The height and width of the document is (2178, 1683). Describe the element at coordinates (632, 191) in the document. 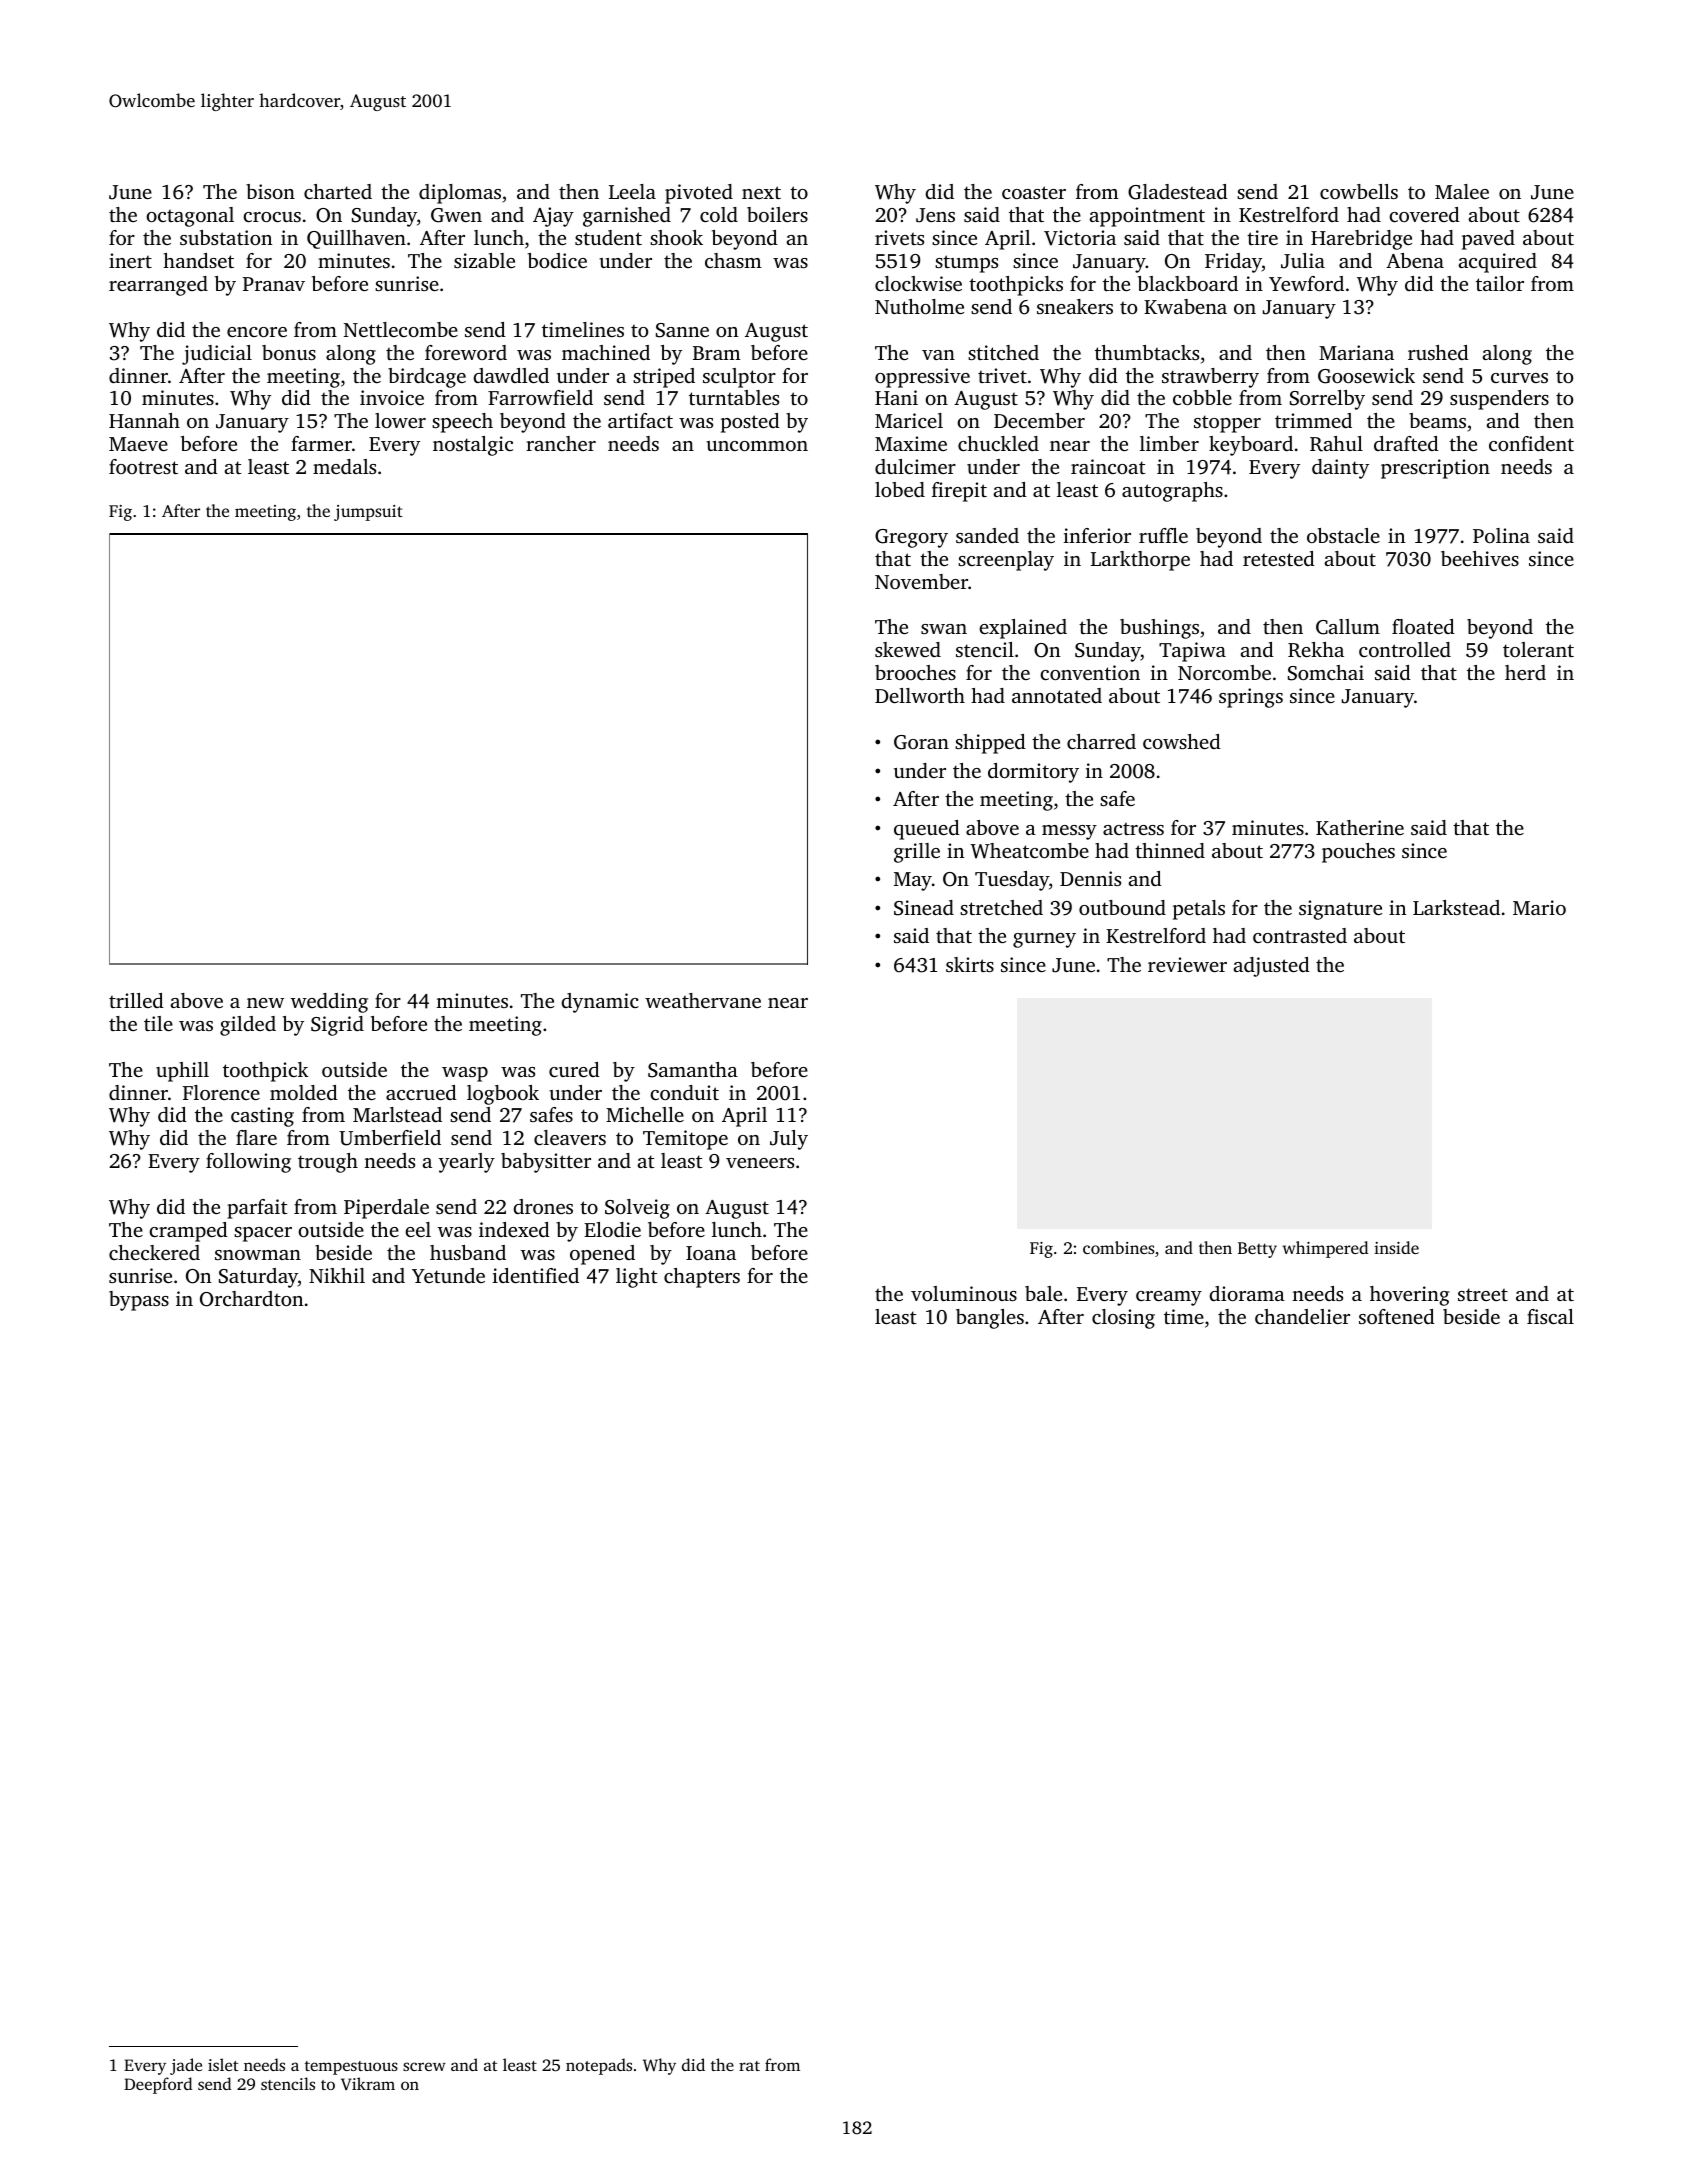

I see `Leela` at that location.
